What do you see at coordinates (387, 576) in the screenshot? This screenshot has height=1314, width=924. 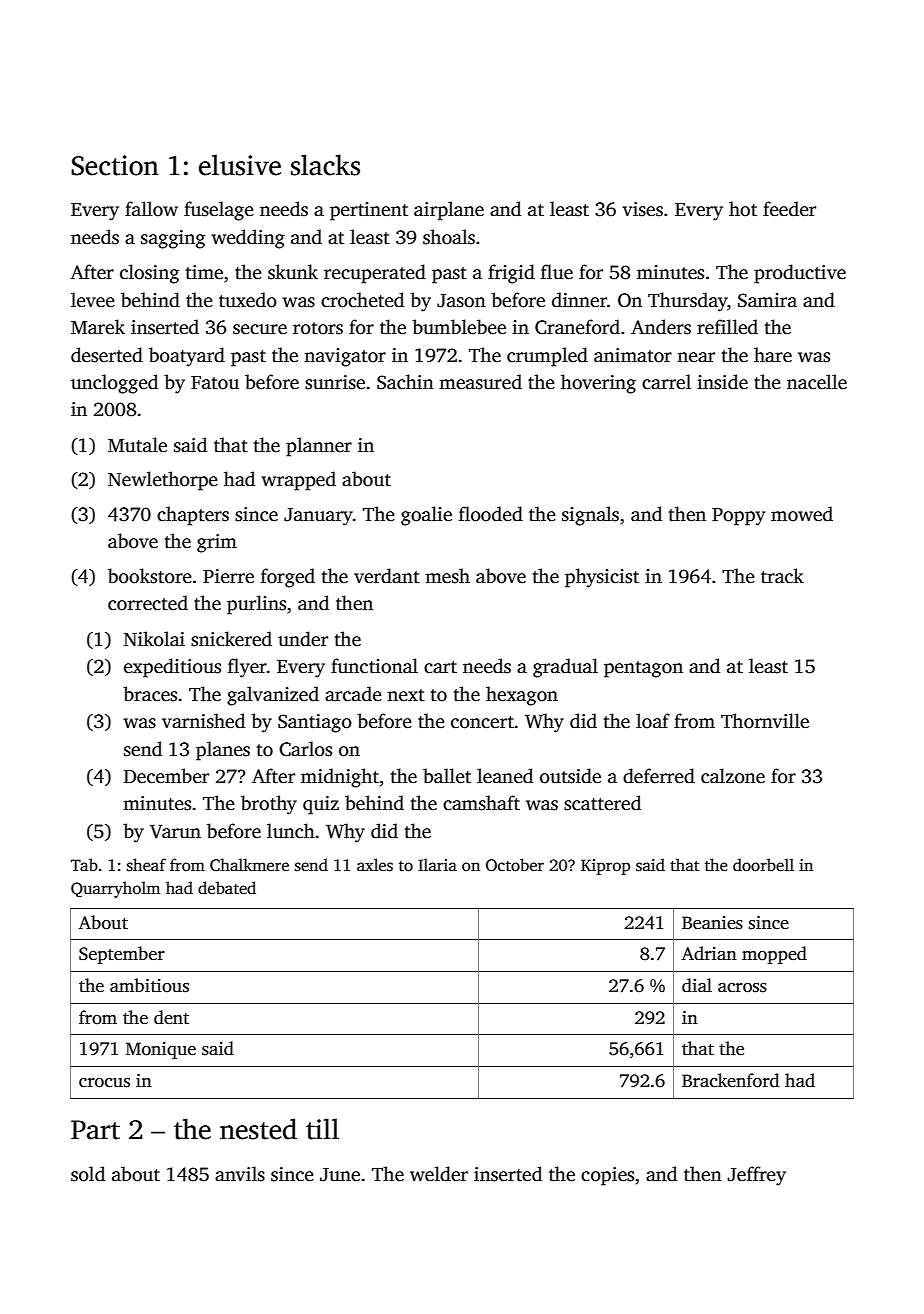 I see `verdant` at bounding box center [387, 576].
